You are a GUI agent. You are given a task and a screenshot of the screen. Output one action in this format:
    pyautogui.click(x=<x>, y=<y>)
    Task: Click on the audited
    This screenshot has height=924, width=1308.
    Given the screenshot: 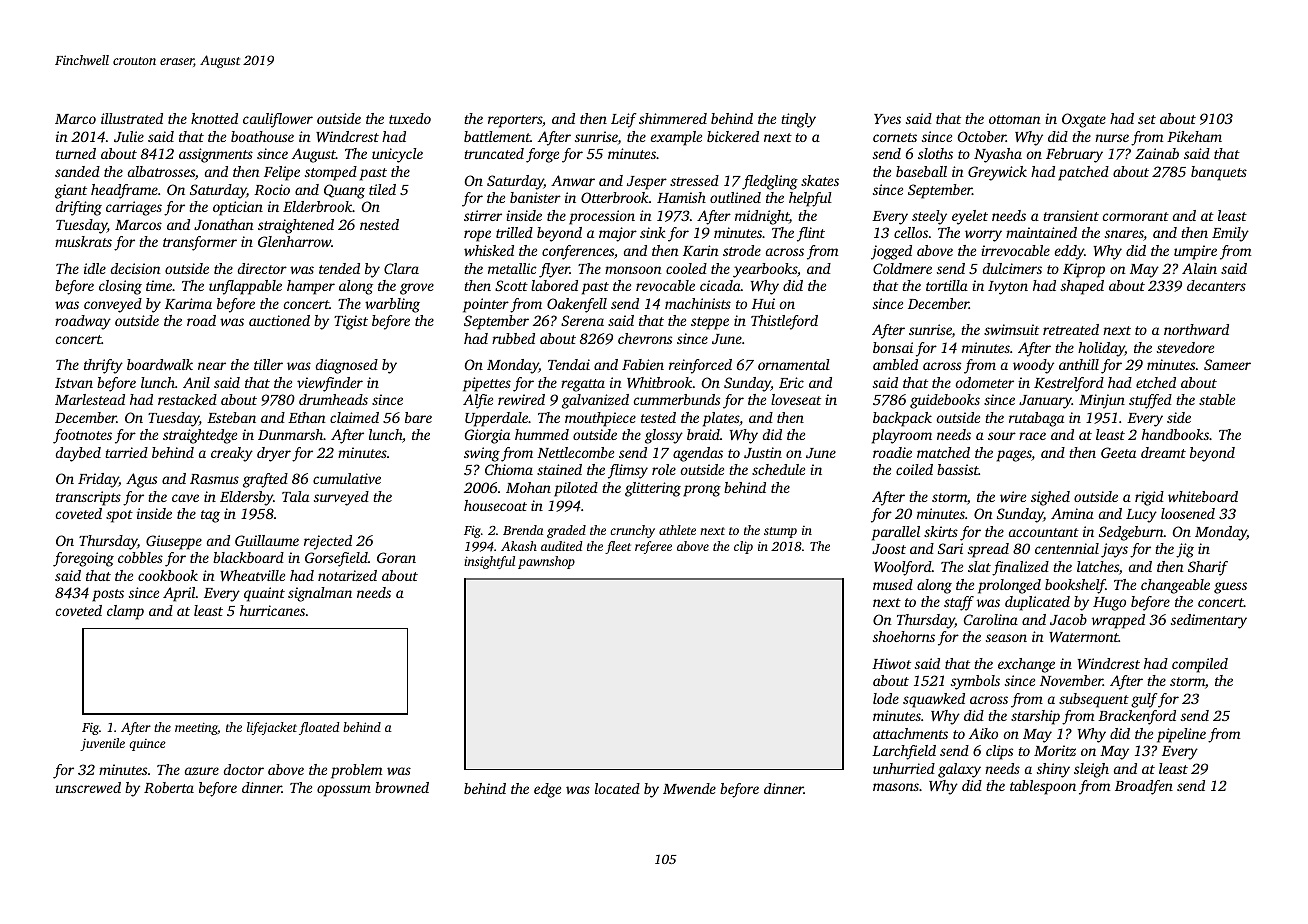 What is the action you would take?
    pyautogui.click(x=562, y=546)
